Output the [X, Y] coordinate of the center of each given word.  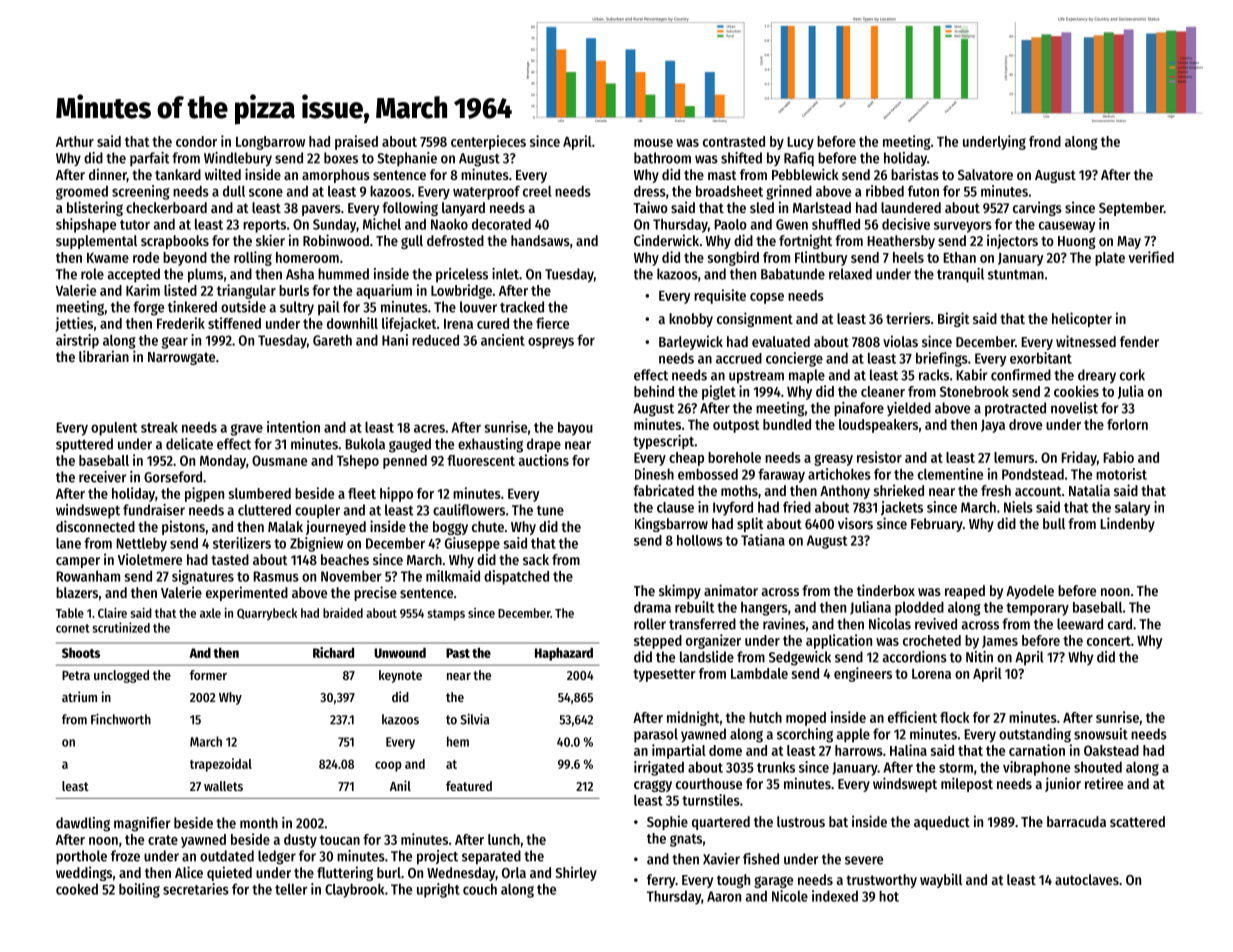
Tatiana [763, 540]
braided [343, 613]
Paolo [730, 224]
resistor [879, 457]
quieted [229, 873]
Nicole [790, 896]
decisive [906, 224]
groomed [82, 192]
